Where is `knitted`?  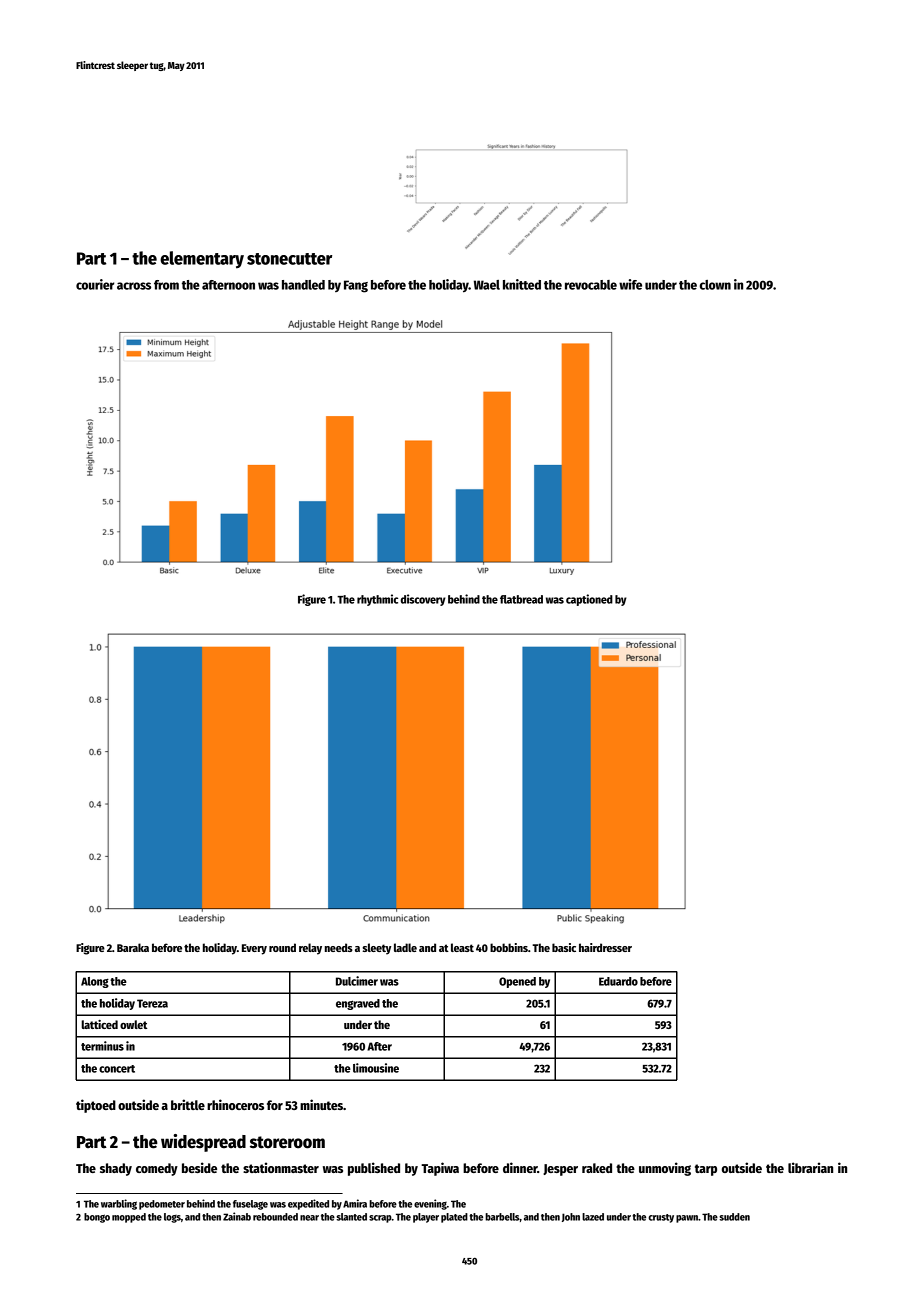 knitted is located at coordinates (522, 284).
